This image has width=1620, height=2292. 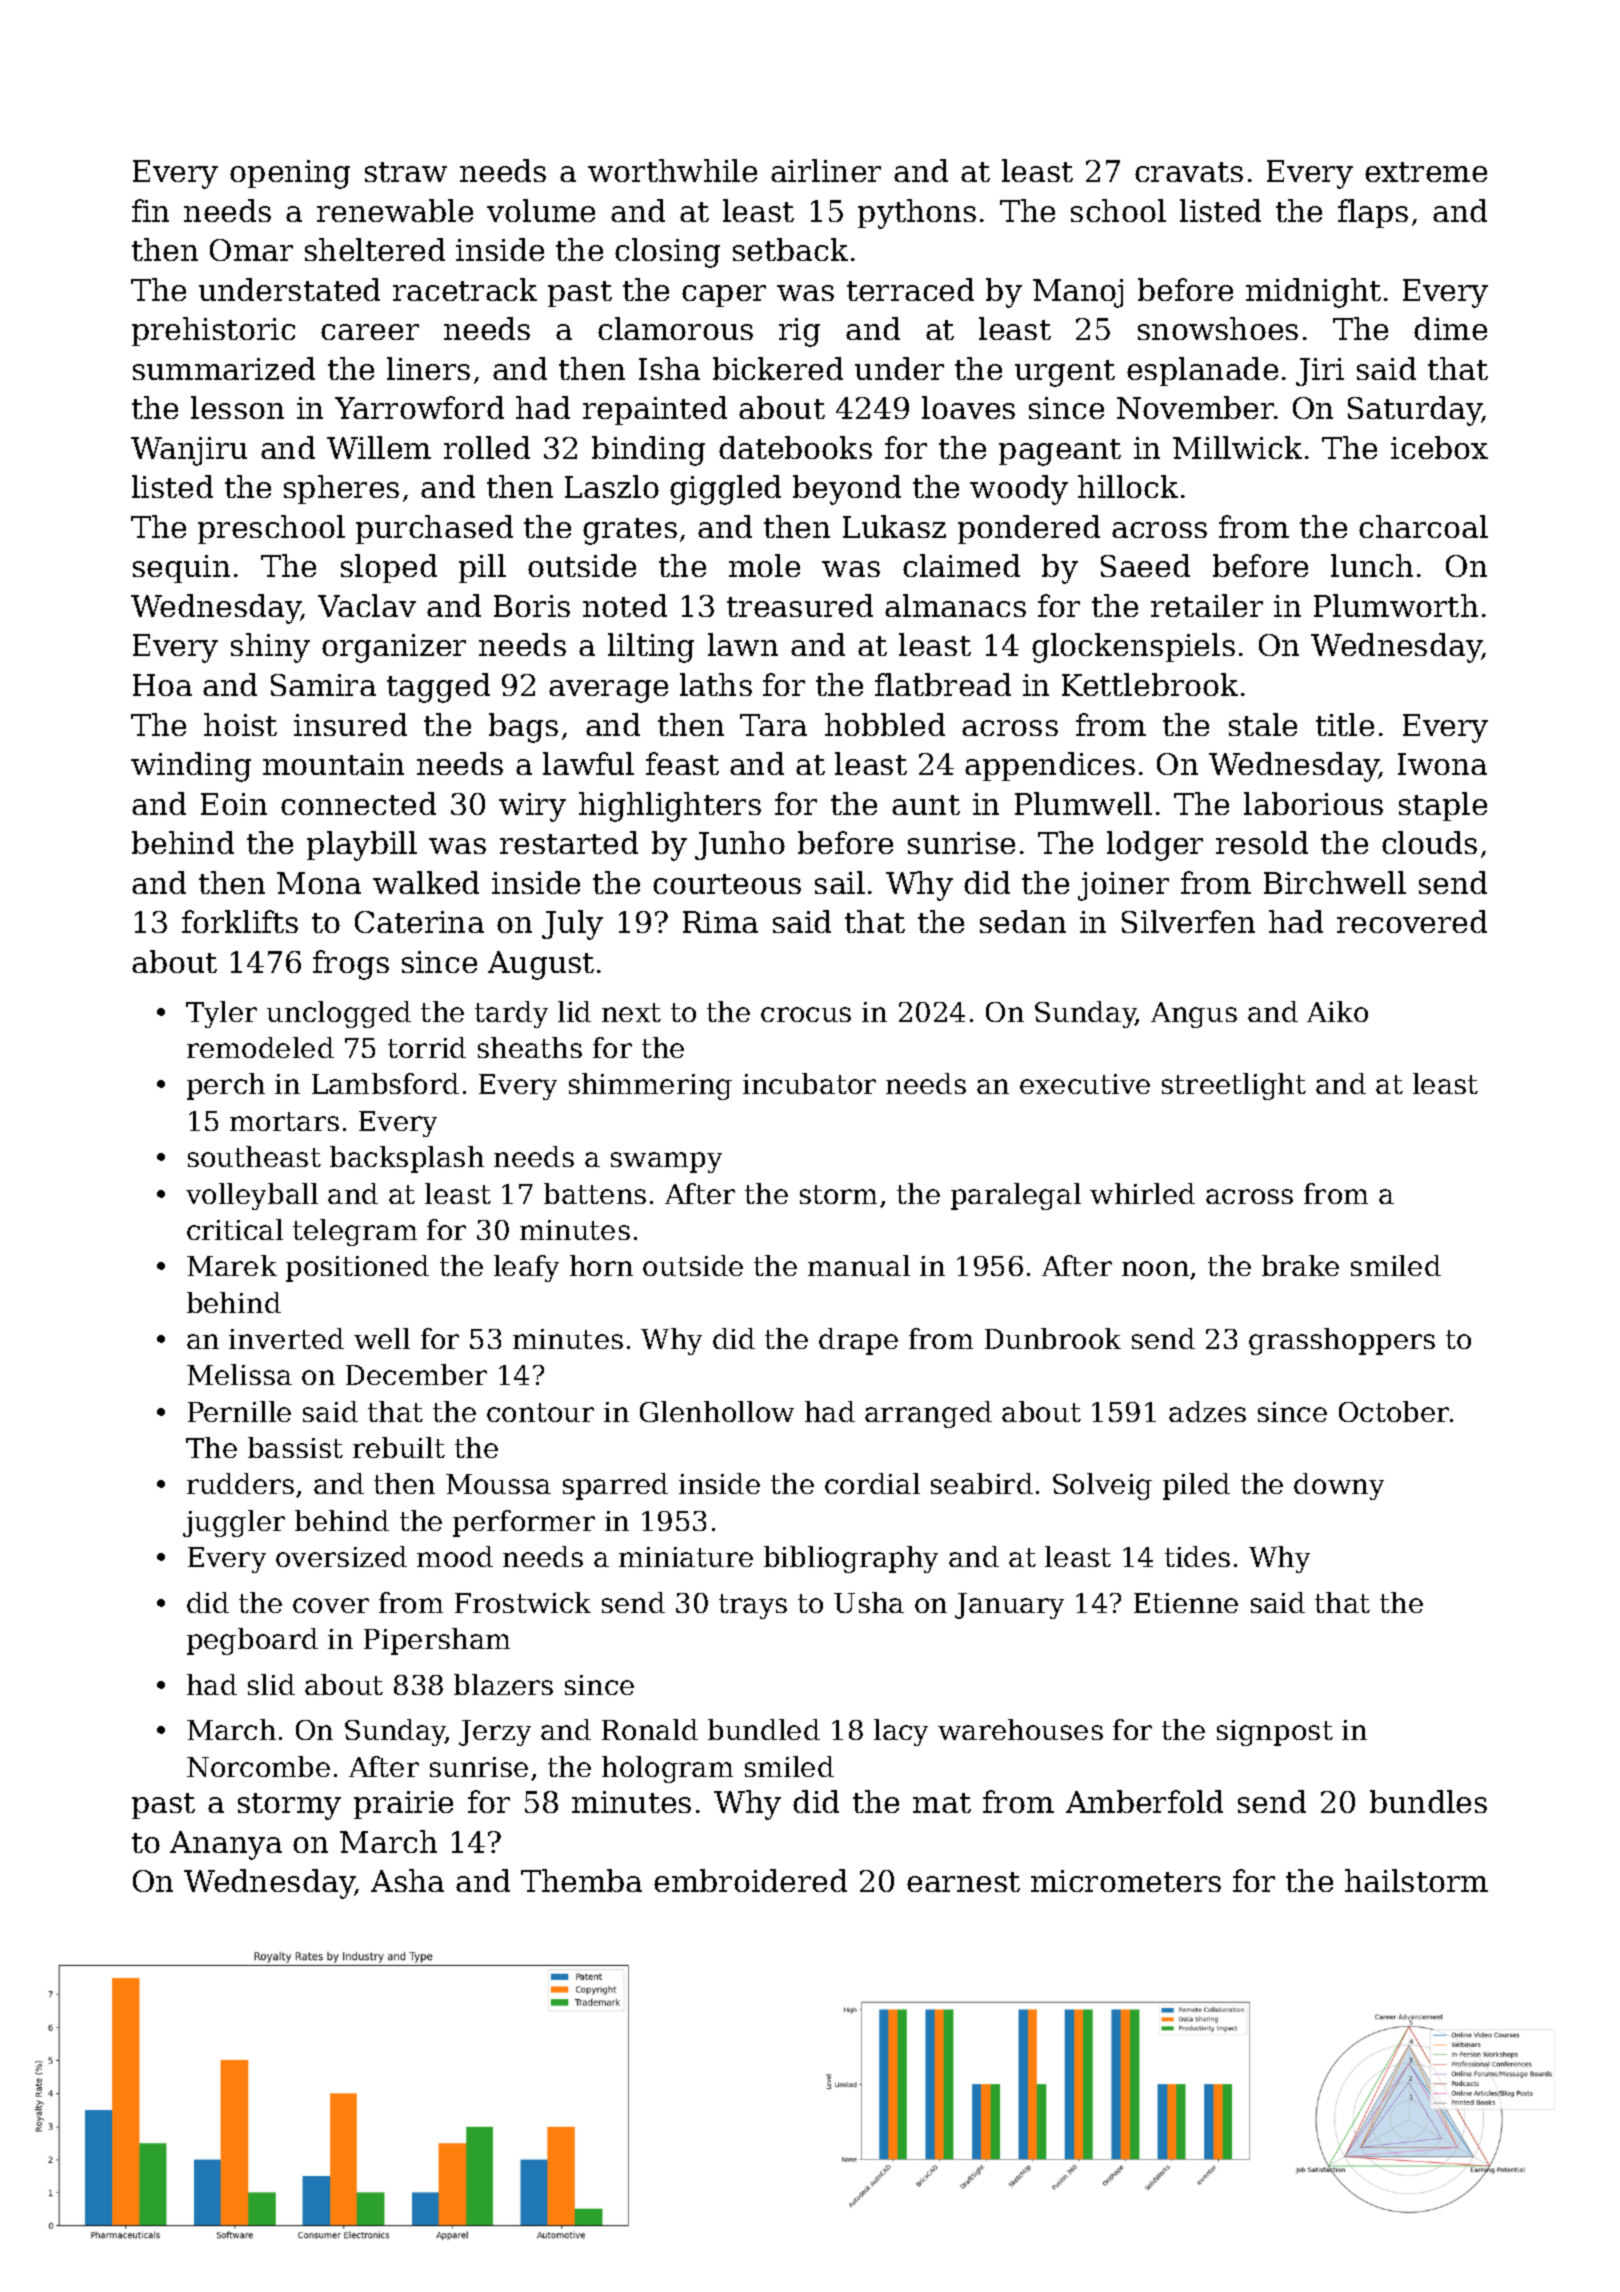 What do you see at coordinates (859, 1265) in the image?
I see `manual` at bounding box center [859, 1265].
